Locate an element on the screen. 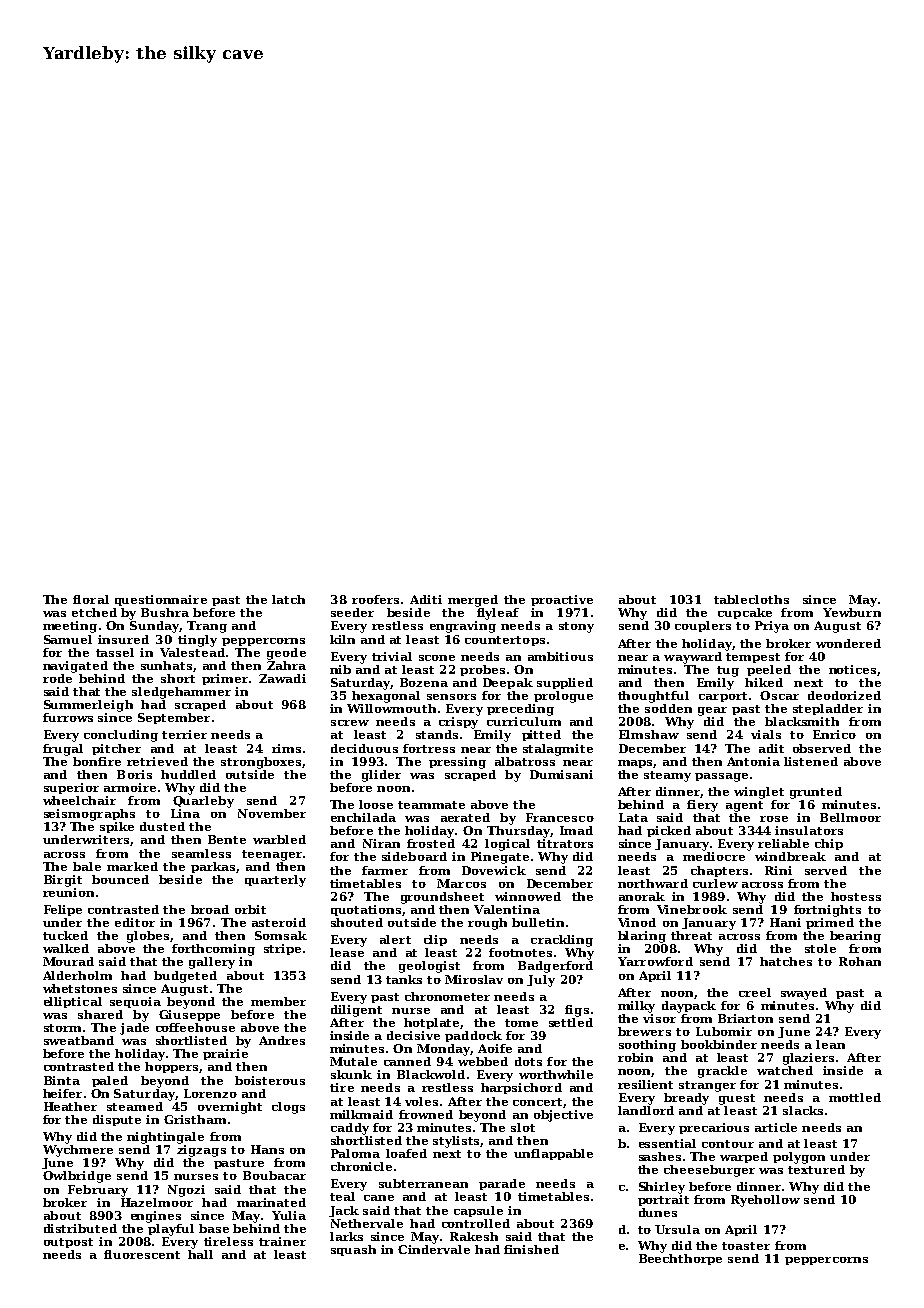 This screenshot has width=924, height=1308. sledgehammer is located at coordinates (181, 693).
